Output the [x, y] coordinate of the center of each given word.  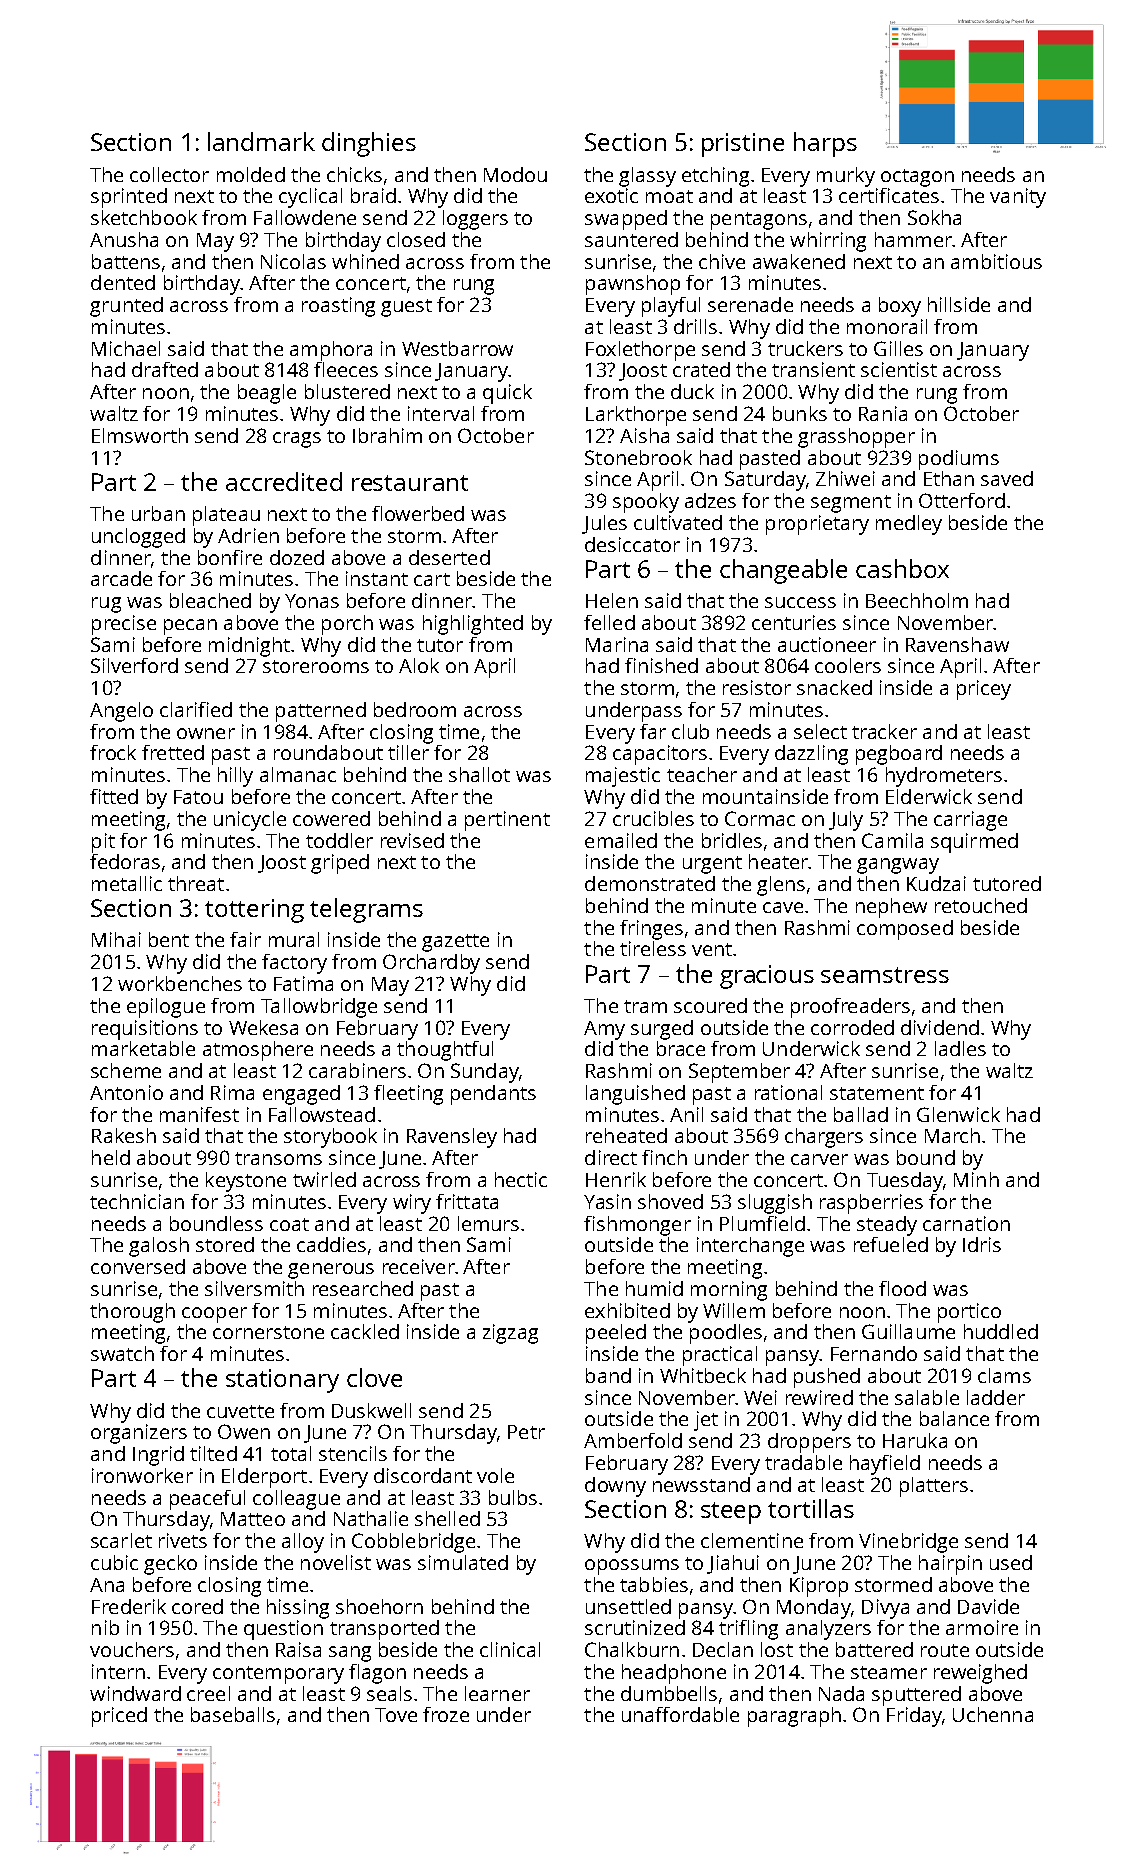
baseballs [233, 1714]
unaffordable [680, 1714]
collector [169, 174]
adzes [710, 500]
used [1011, 1562]
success [800, 602]
